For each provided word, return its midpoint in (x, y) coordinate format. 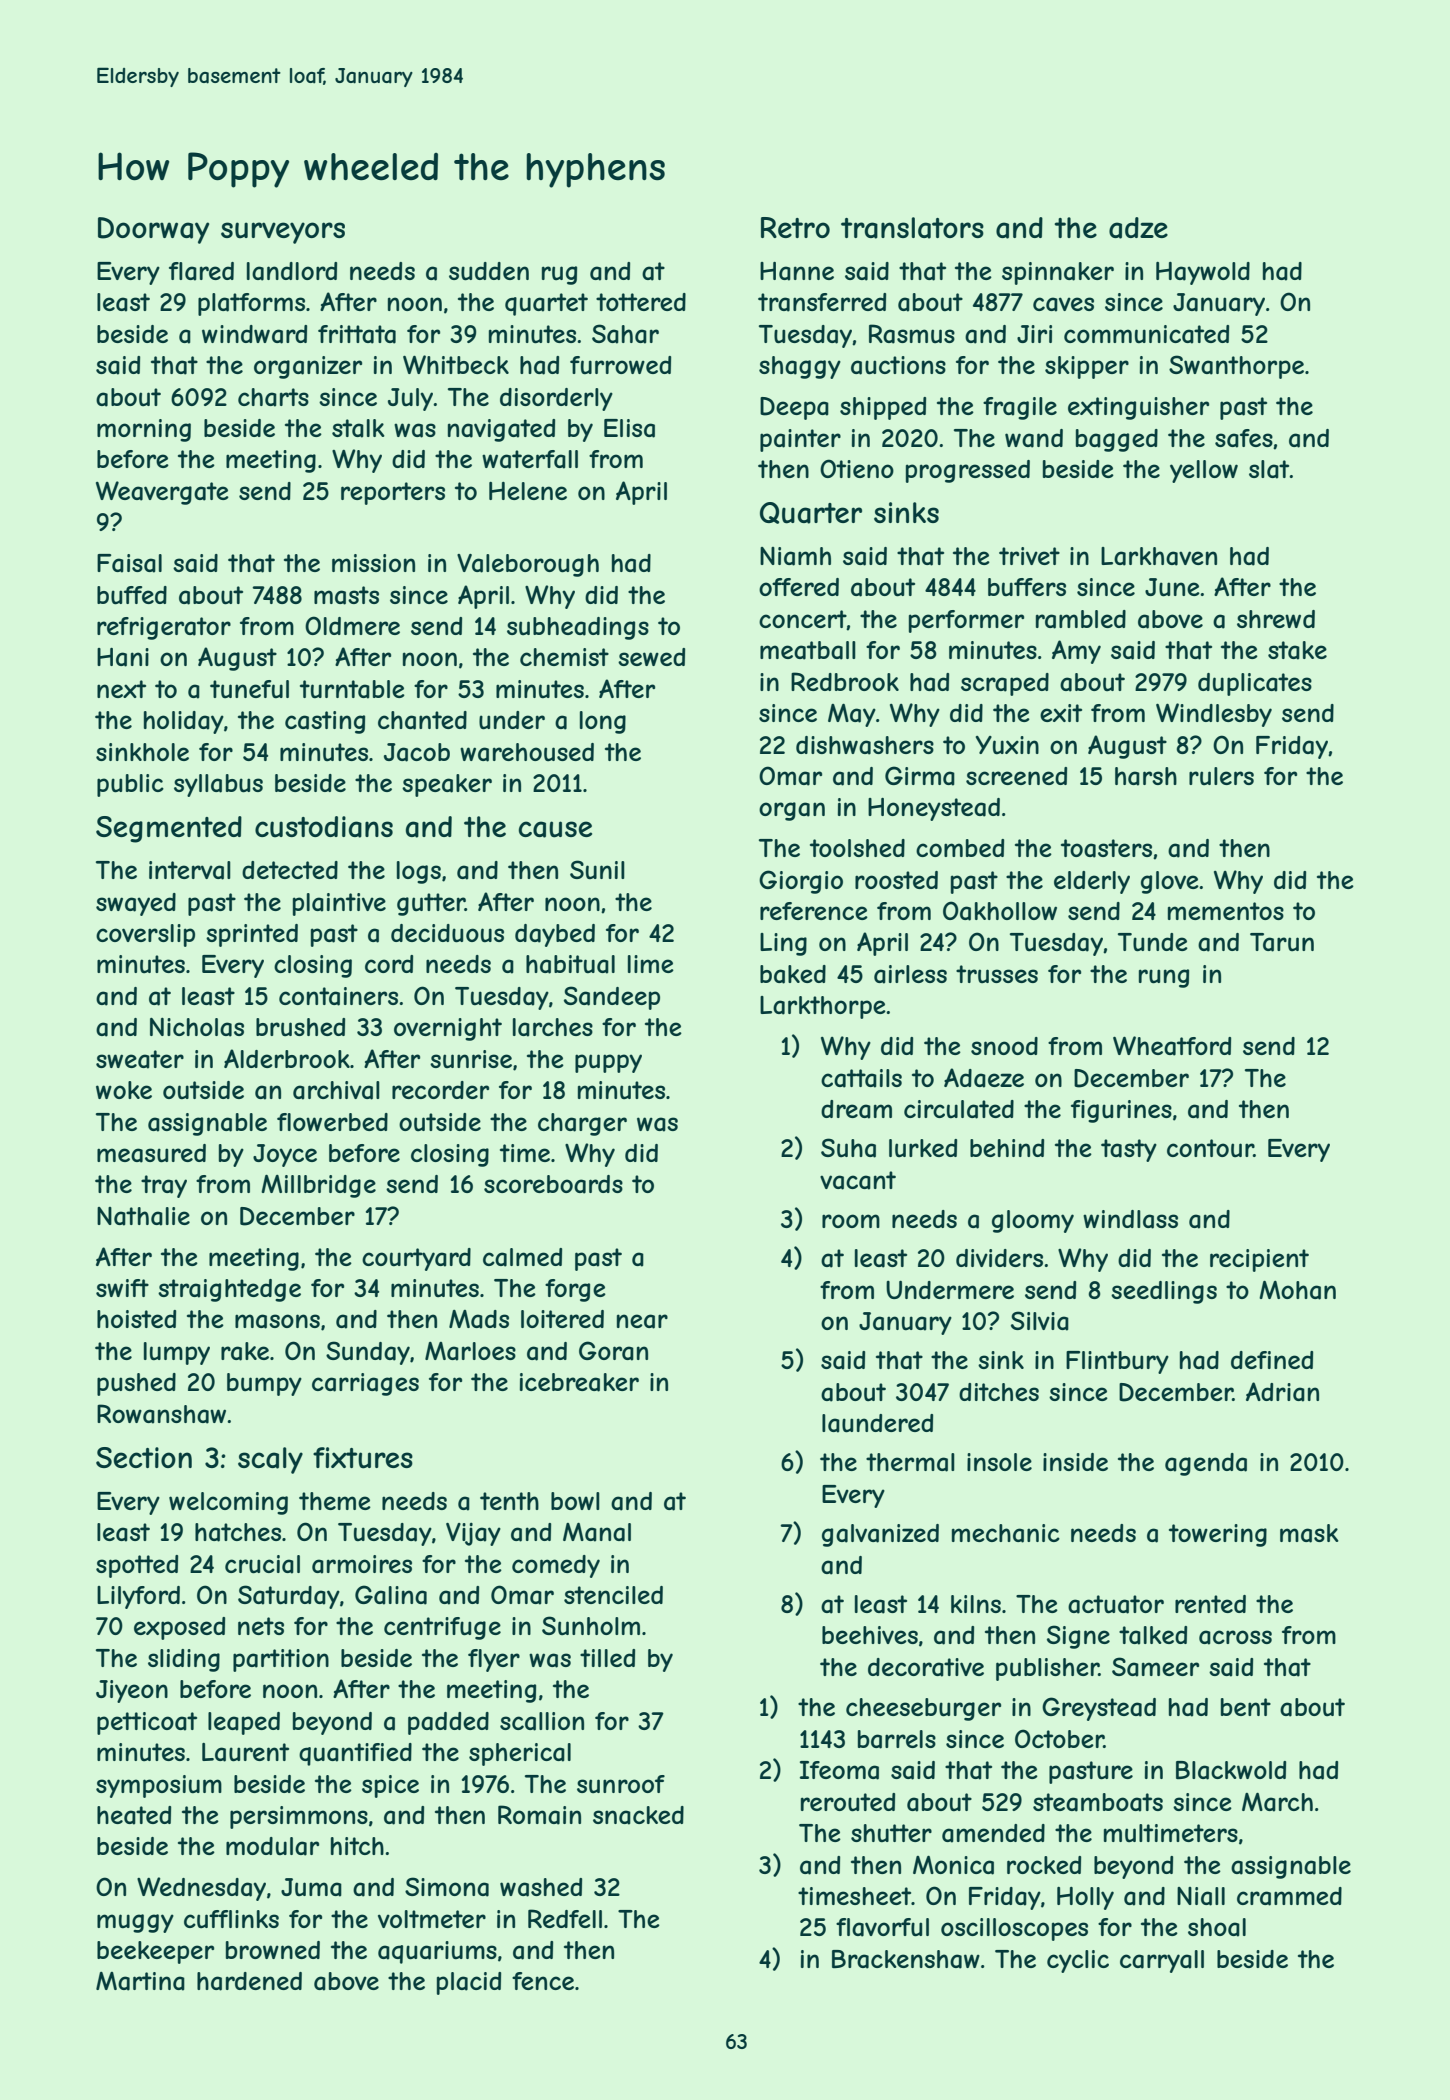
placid (469, 1983)
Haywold (1203, 273)
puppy (608, 1063)
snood (1004, 1046)
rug (559, 275)
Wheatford (1172, 1046)
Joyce (285, 1155)
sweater (140, 1059)
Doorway (153, 230)
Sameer (1155, 1667)
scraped (1005, 684)
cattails (861, 1078)
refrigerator (164, 628)
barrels (897, 1739)
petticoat (147, 1723)
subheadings (578, 628)
